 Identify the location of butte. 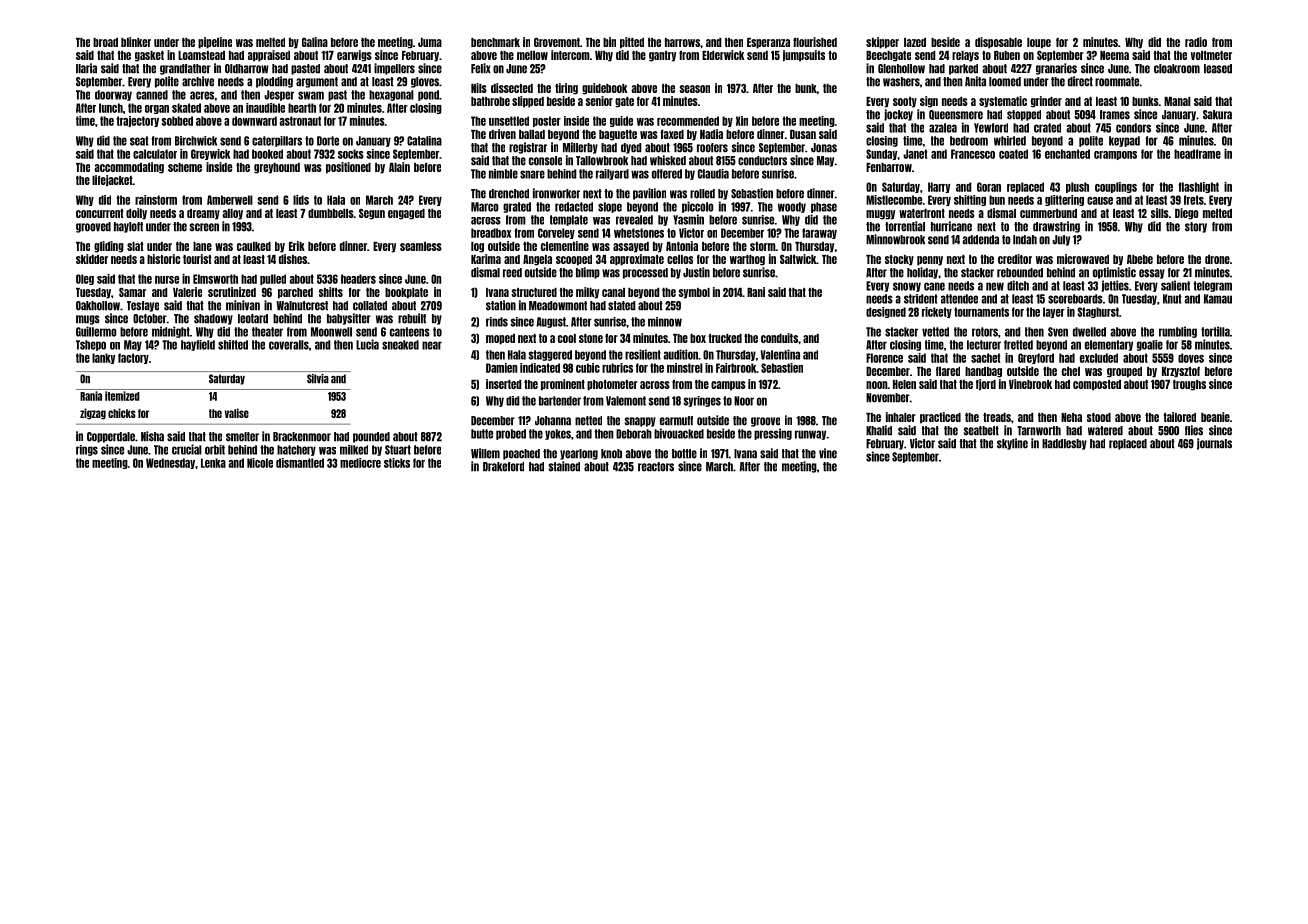
(482, 434).
